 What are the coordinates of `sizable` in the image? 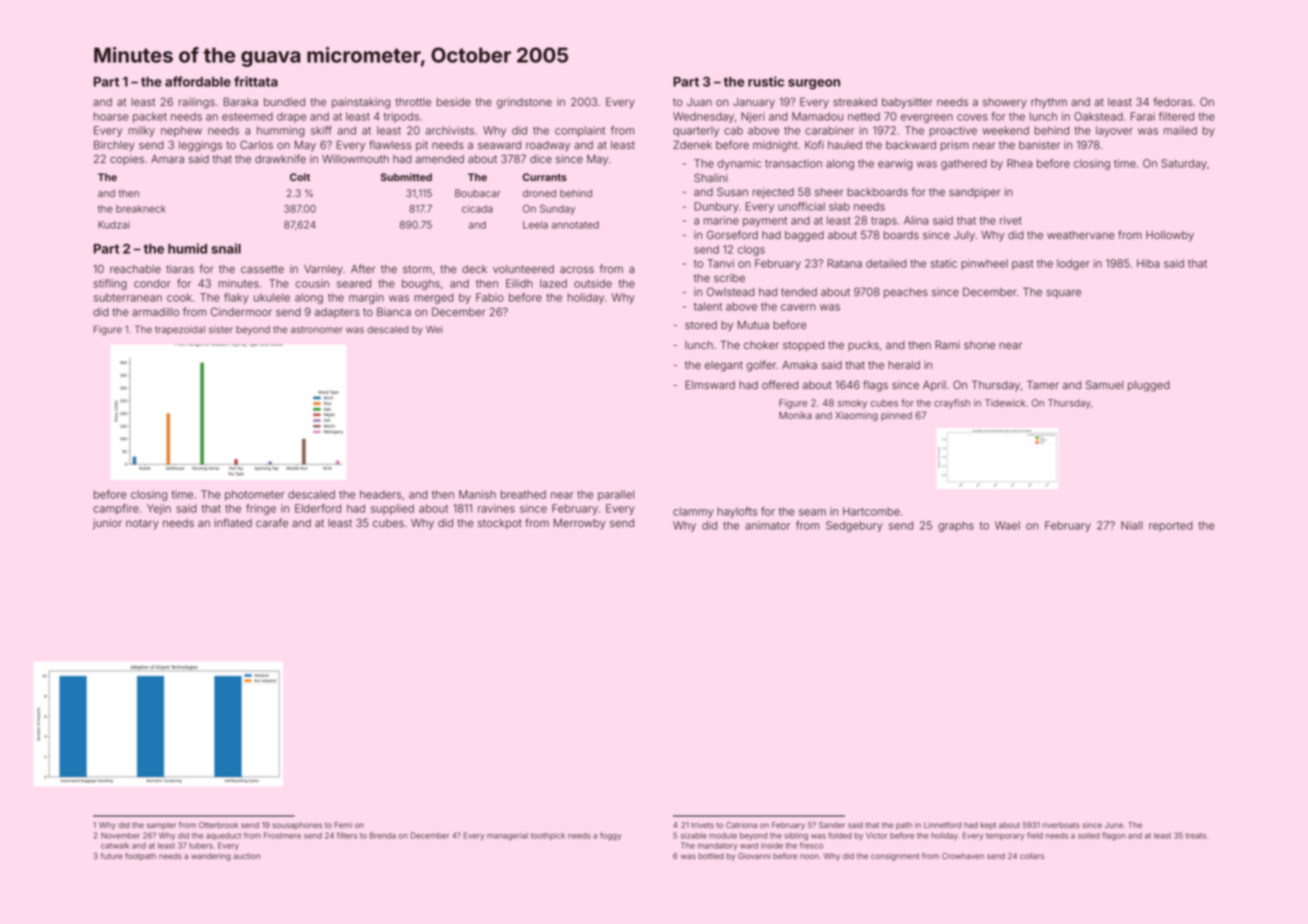 It's located at (694, 835).
